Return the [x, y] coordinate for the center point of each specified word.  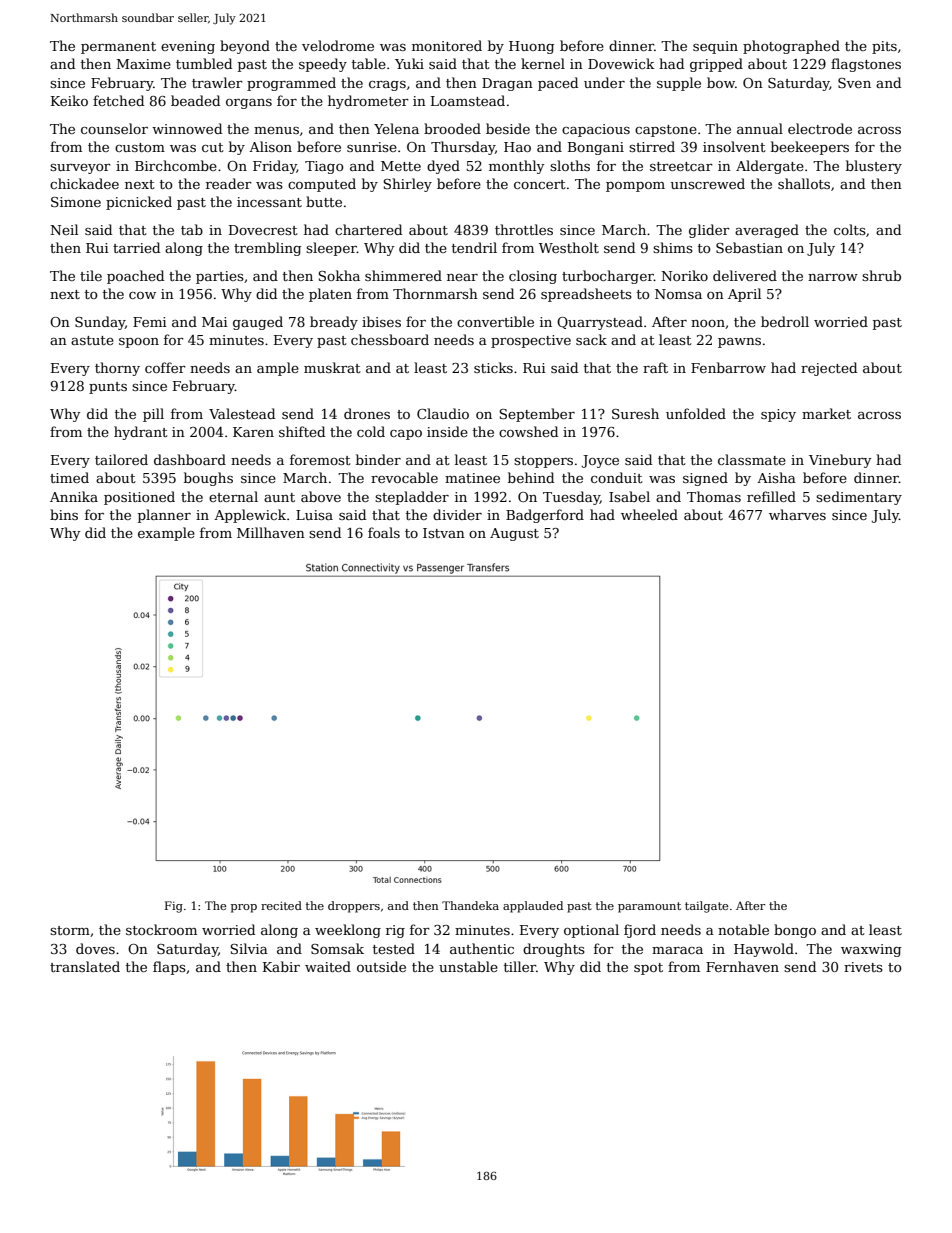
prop [244, 908]
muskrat [332, 367]
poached [135, 277]
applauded [533, 907]
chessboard [390, 339]
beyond [245, 47]
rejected [829, 369]
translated [85, 966]
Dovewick [621, 63]
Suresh [635, 413]
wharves [797, 514]
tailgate [706, 907]
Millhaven [271, 532]
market [826, 413]
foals [384, 532]
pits [884, 47]
